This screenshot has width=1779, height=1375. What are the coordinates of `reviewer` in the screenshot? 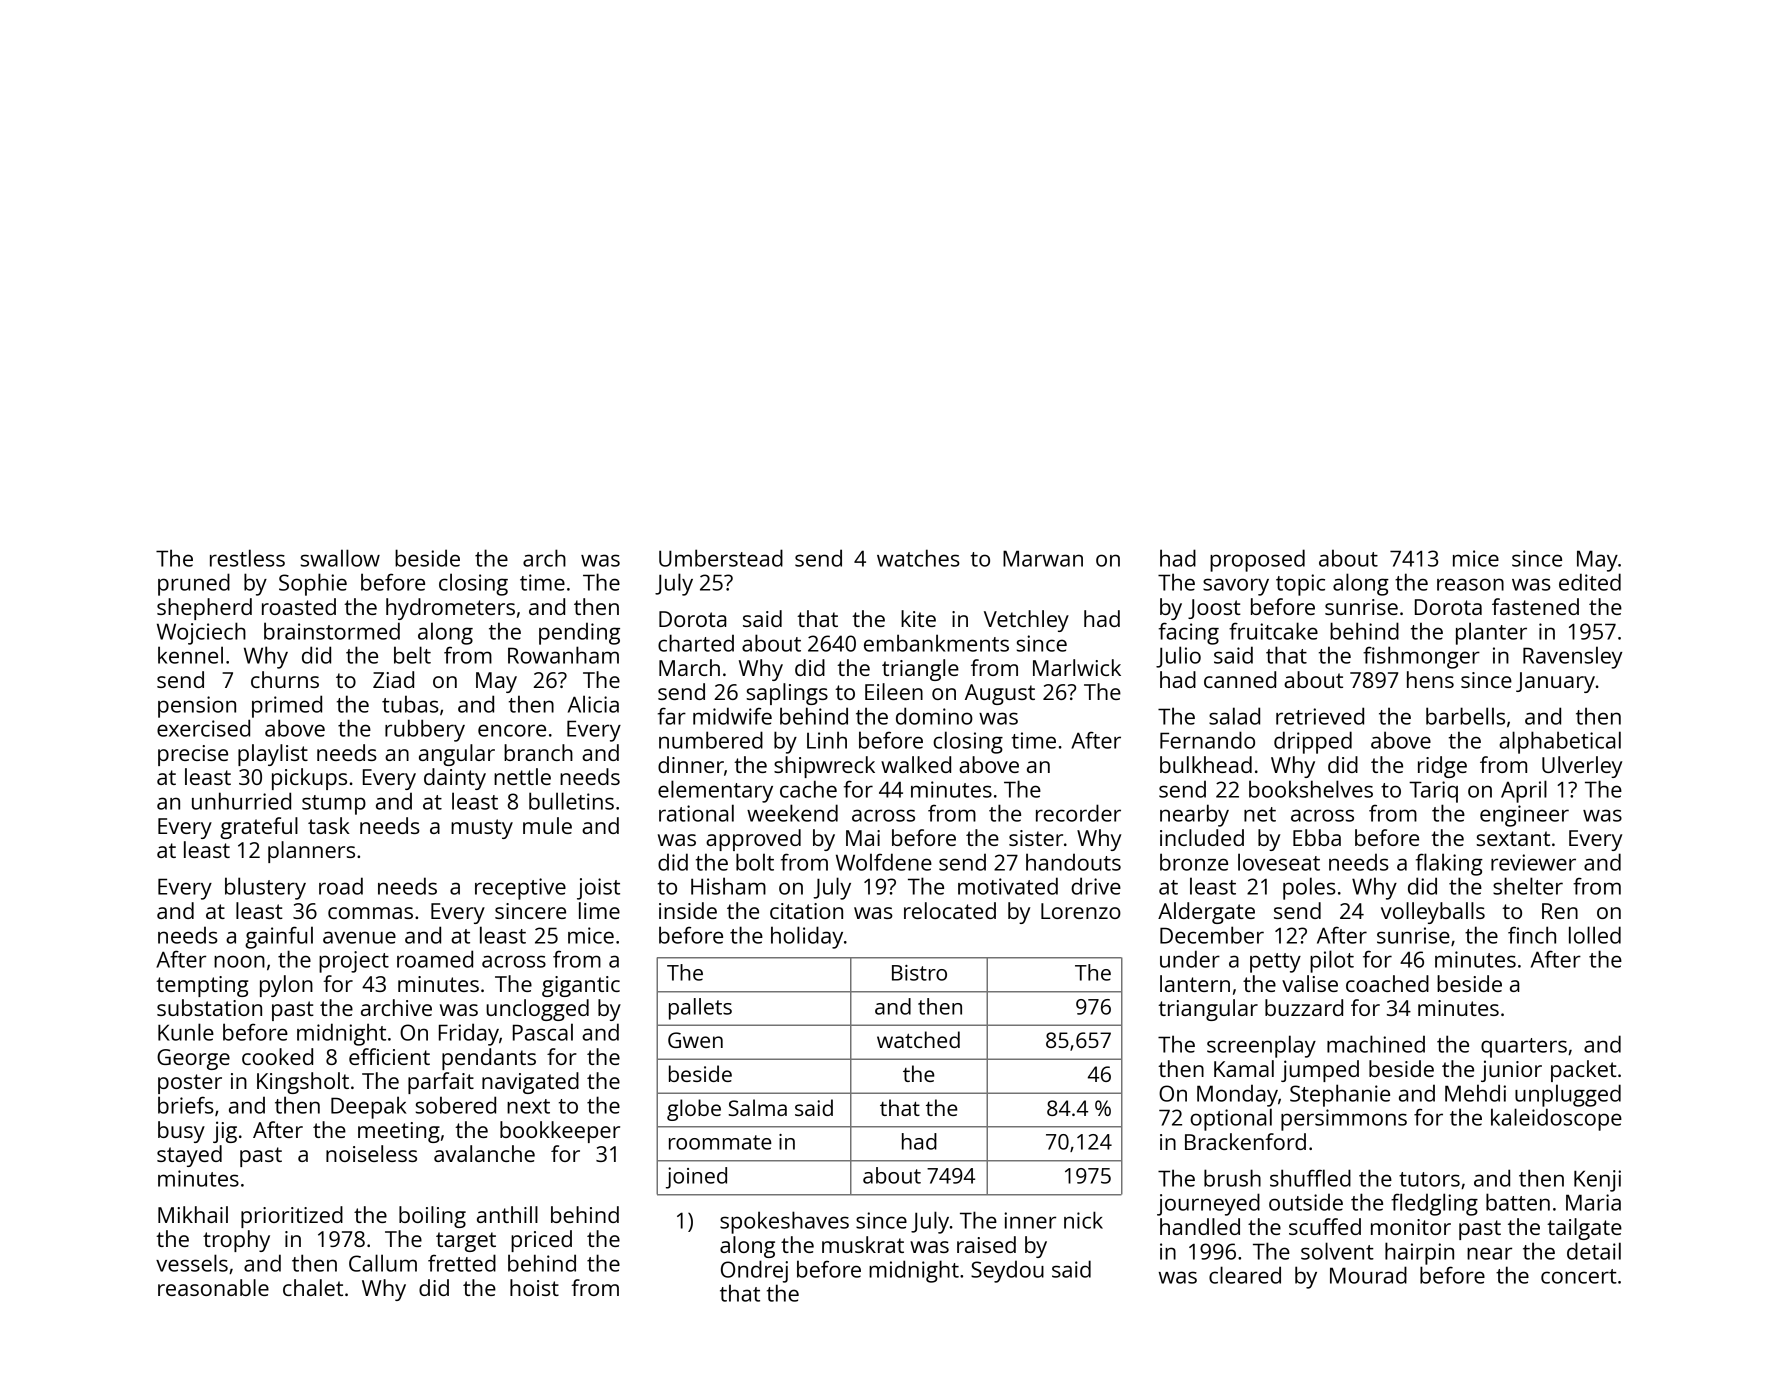 It's located at (1533, 862).
